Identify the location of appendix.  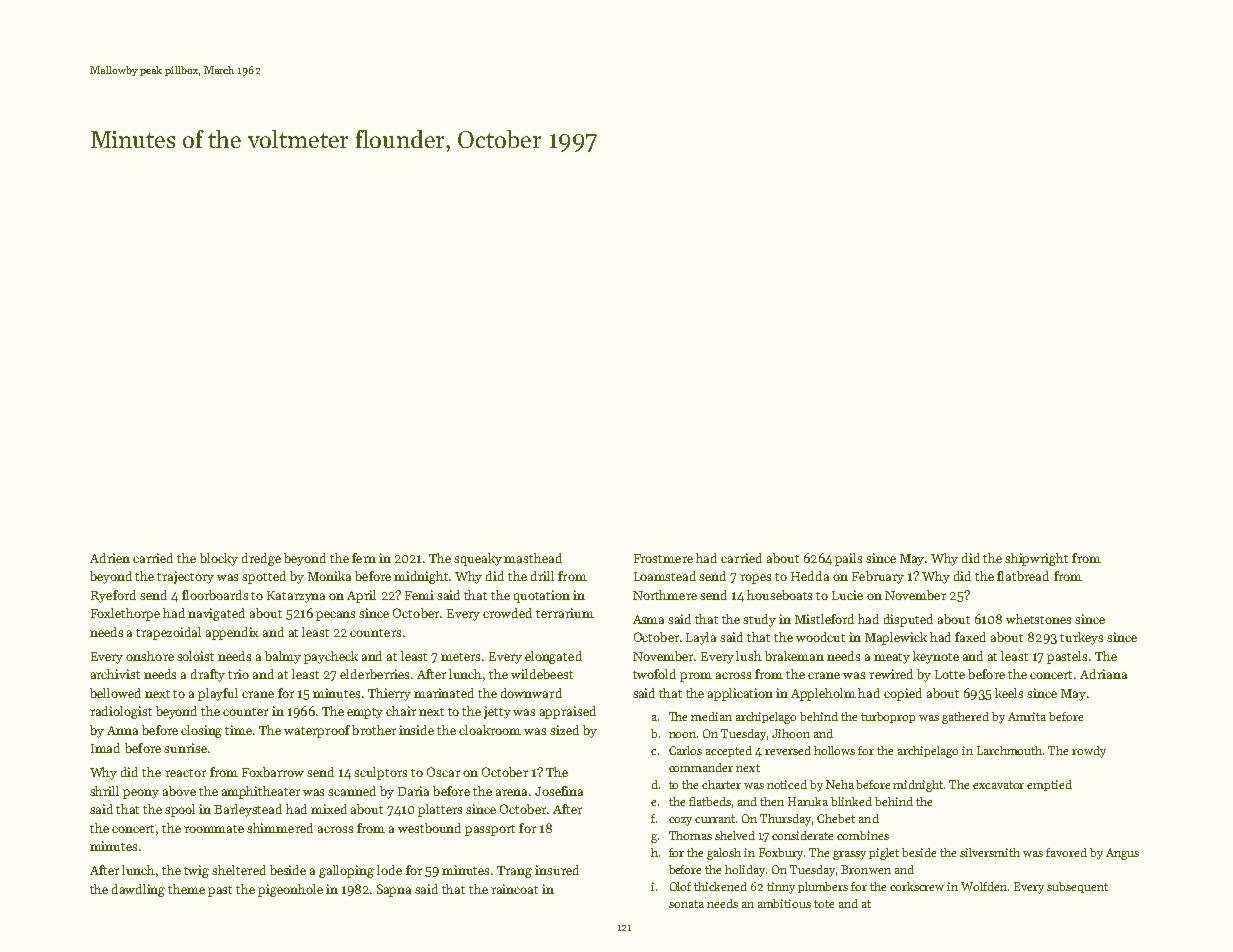
(232, 633).
